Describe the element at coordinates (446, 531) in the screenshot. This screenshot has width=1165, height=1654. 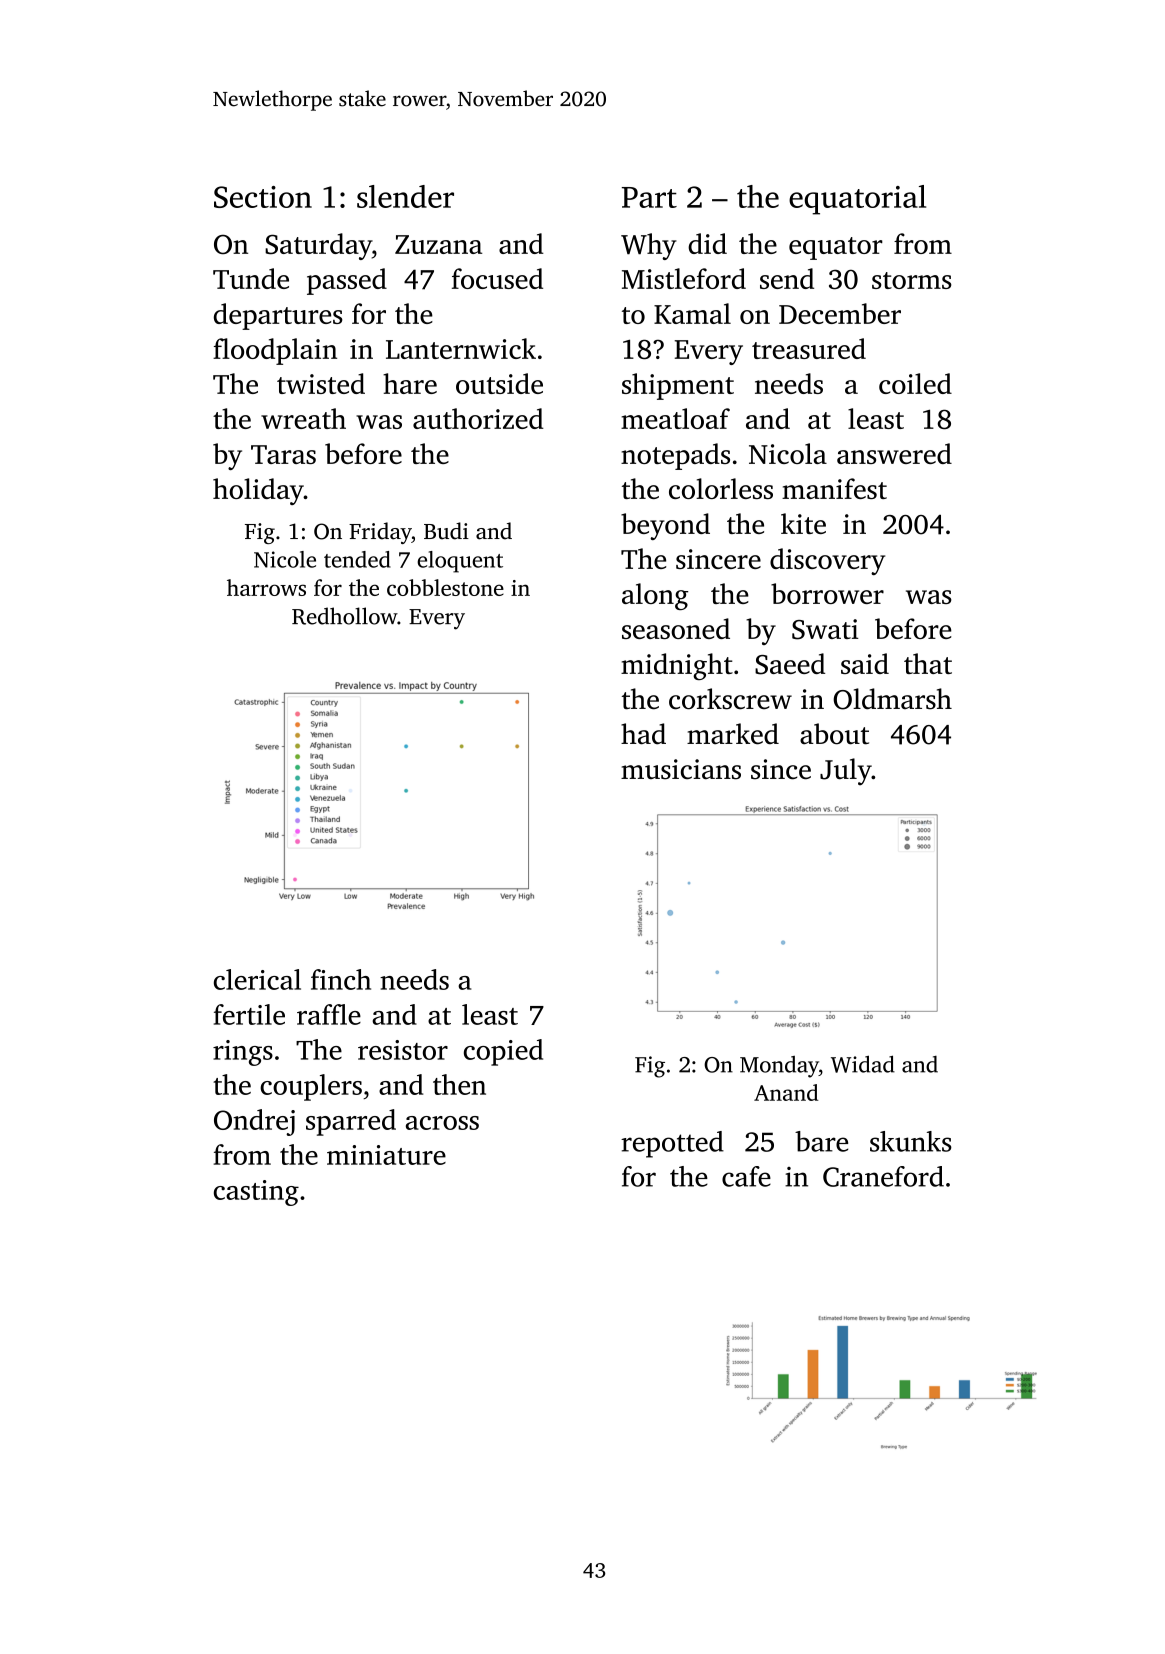
I see `Budi` at that location.
